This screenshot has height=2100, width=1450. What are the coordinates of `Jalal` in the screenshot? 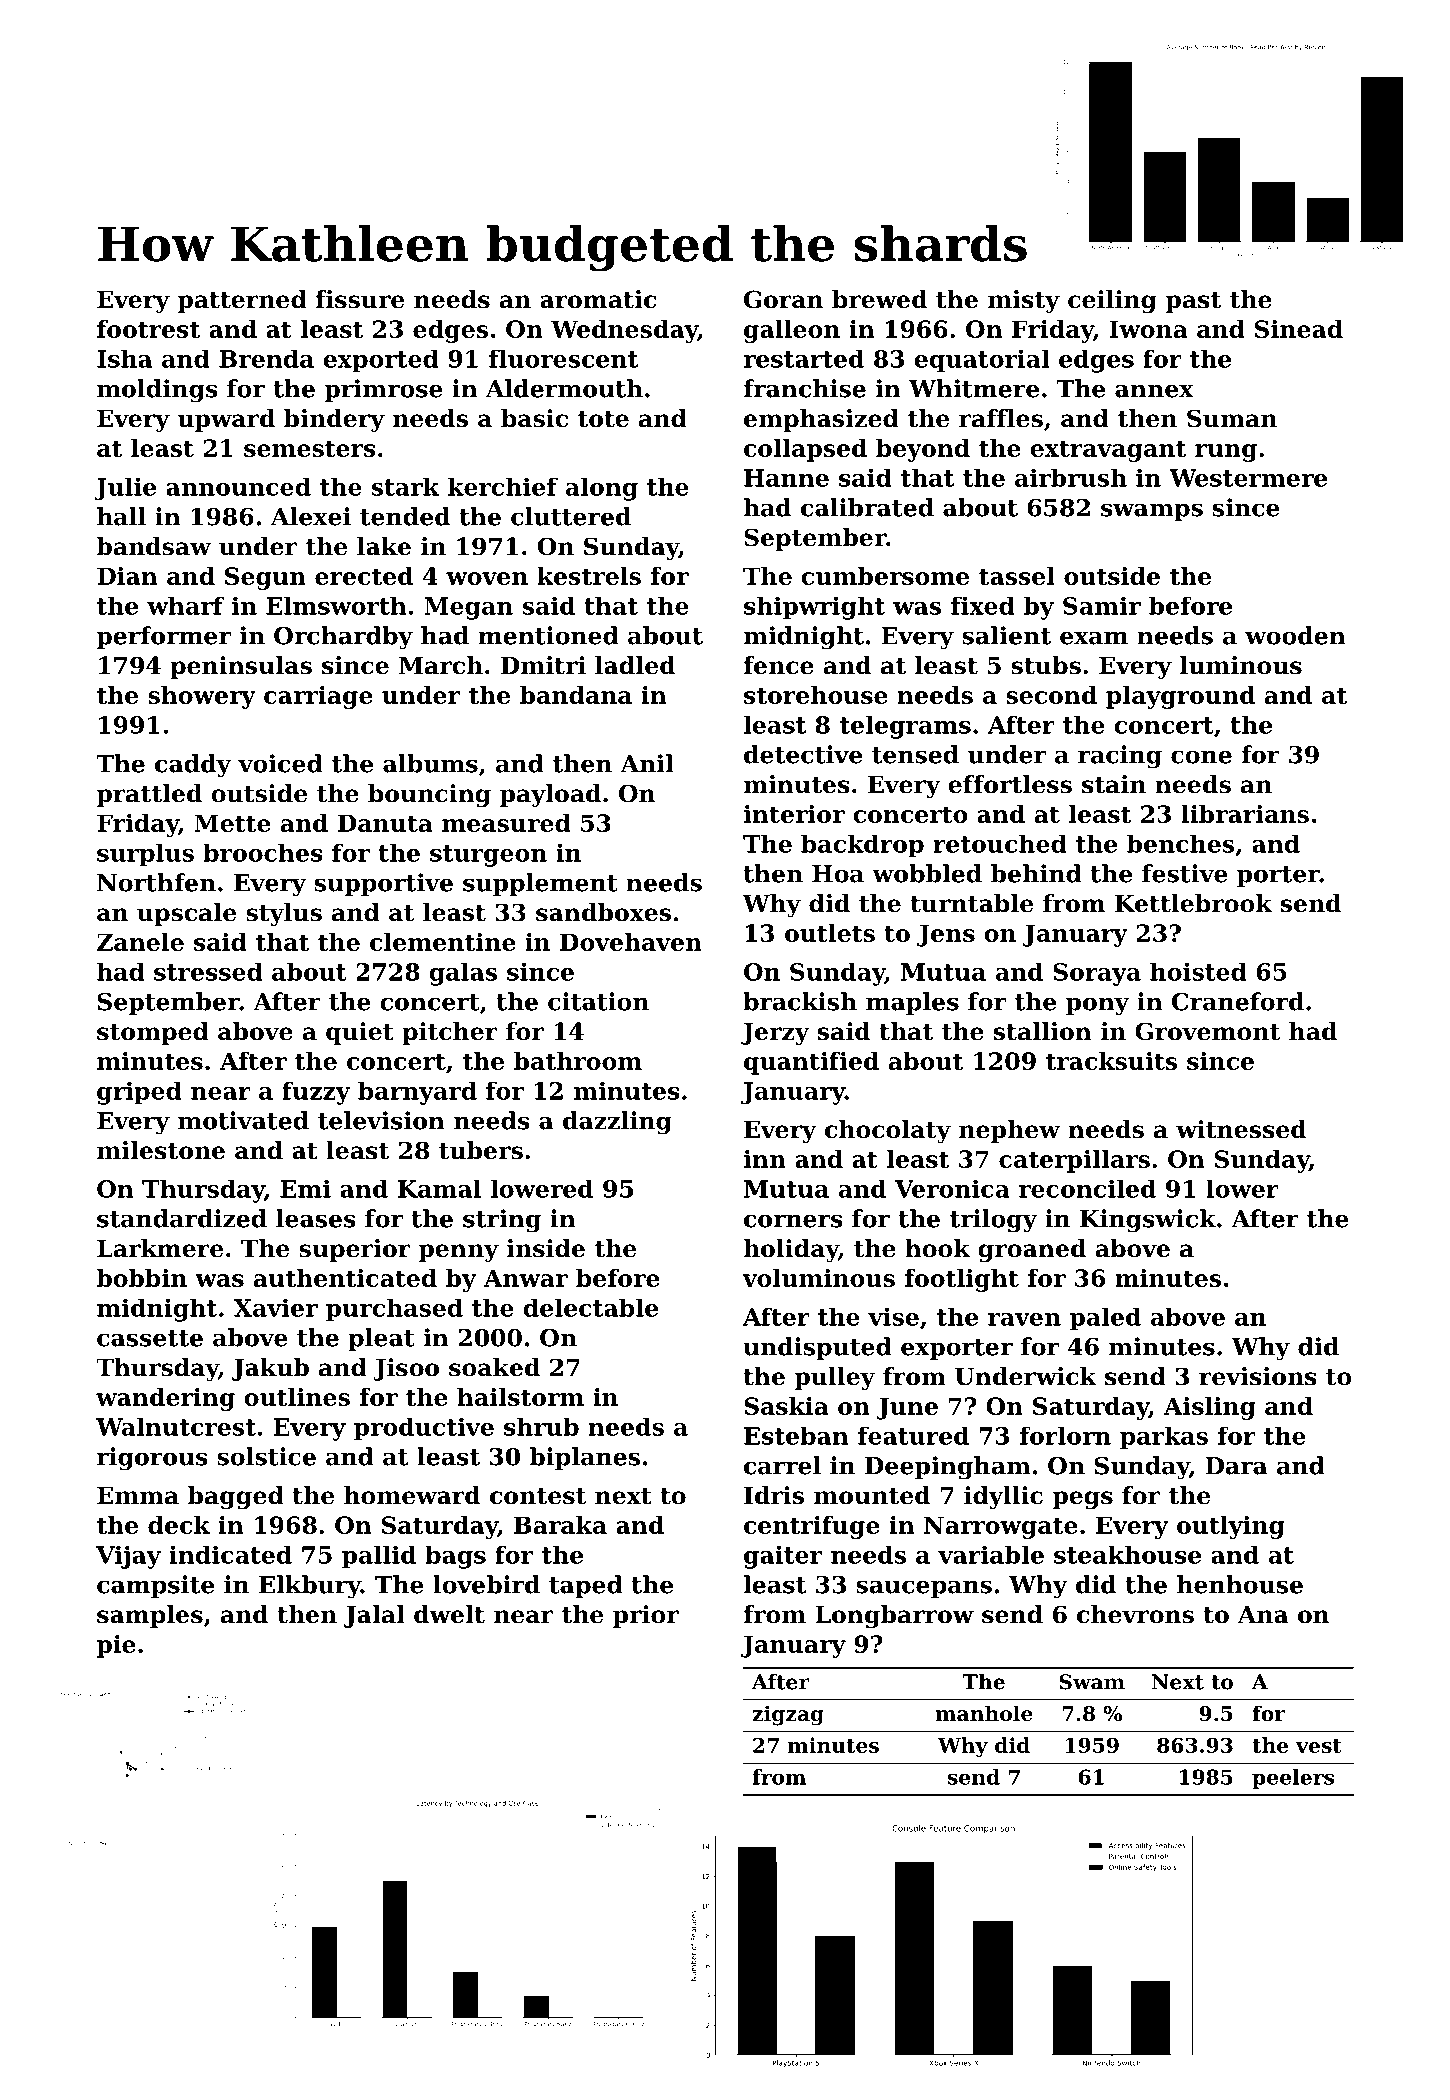 It's located at (374, 1616).
